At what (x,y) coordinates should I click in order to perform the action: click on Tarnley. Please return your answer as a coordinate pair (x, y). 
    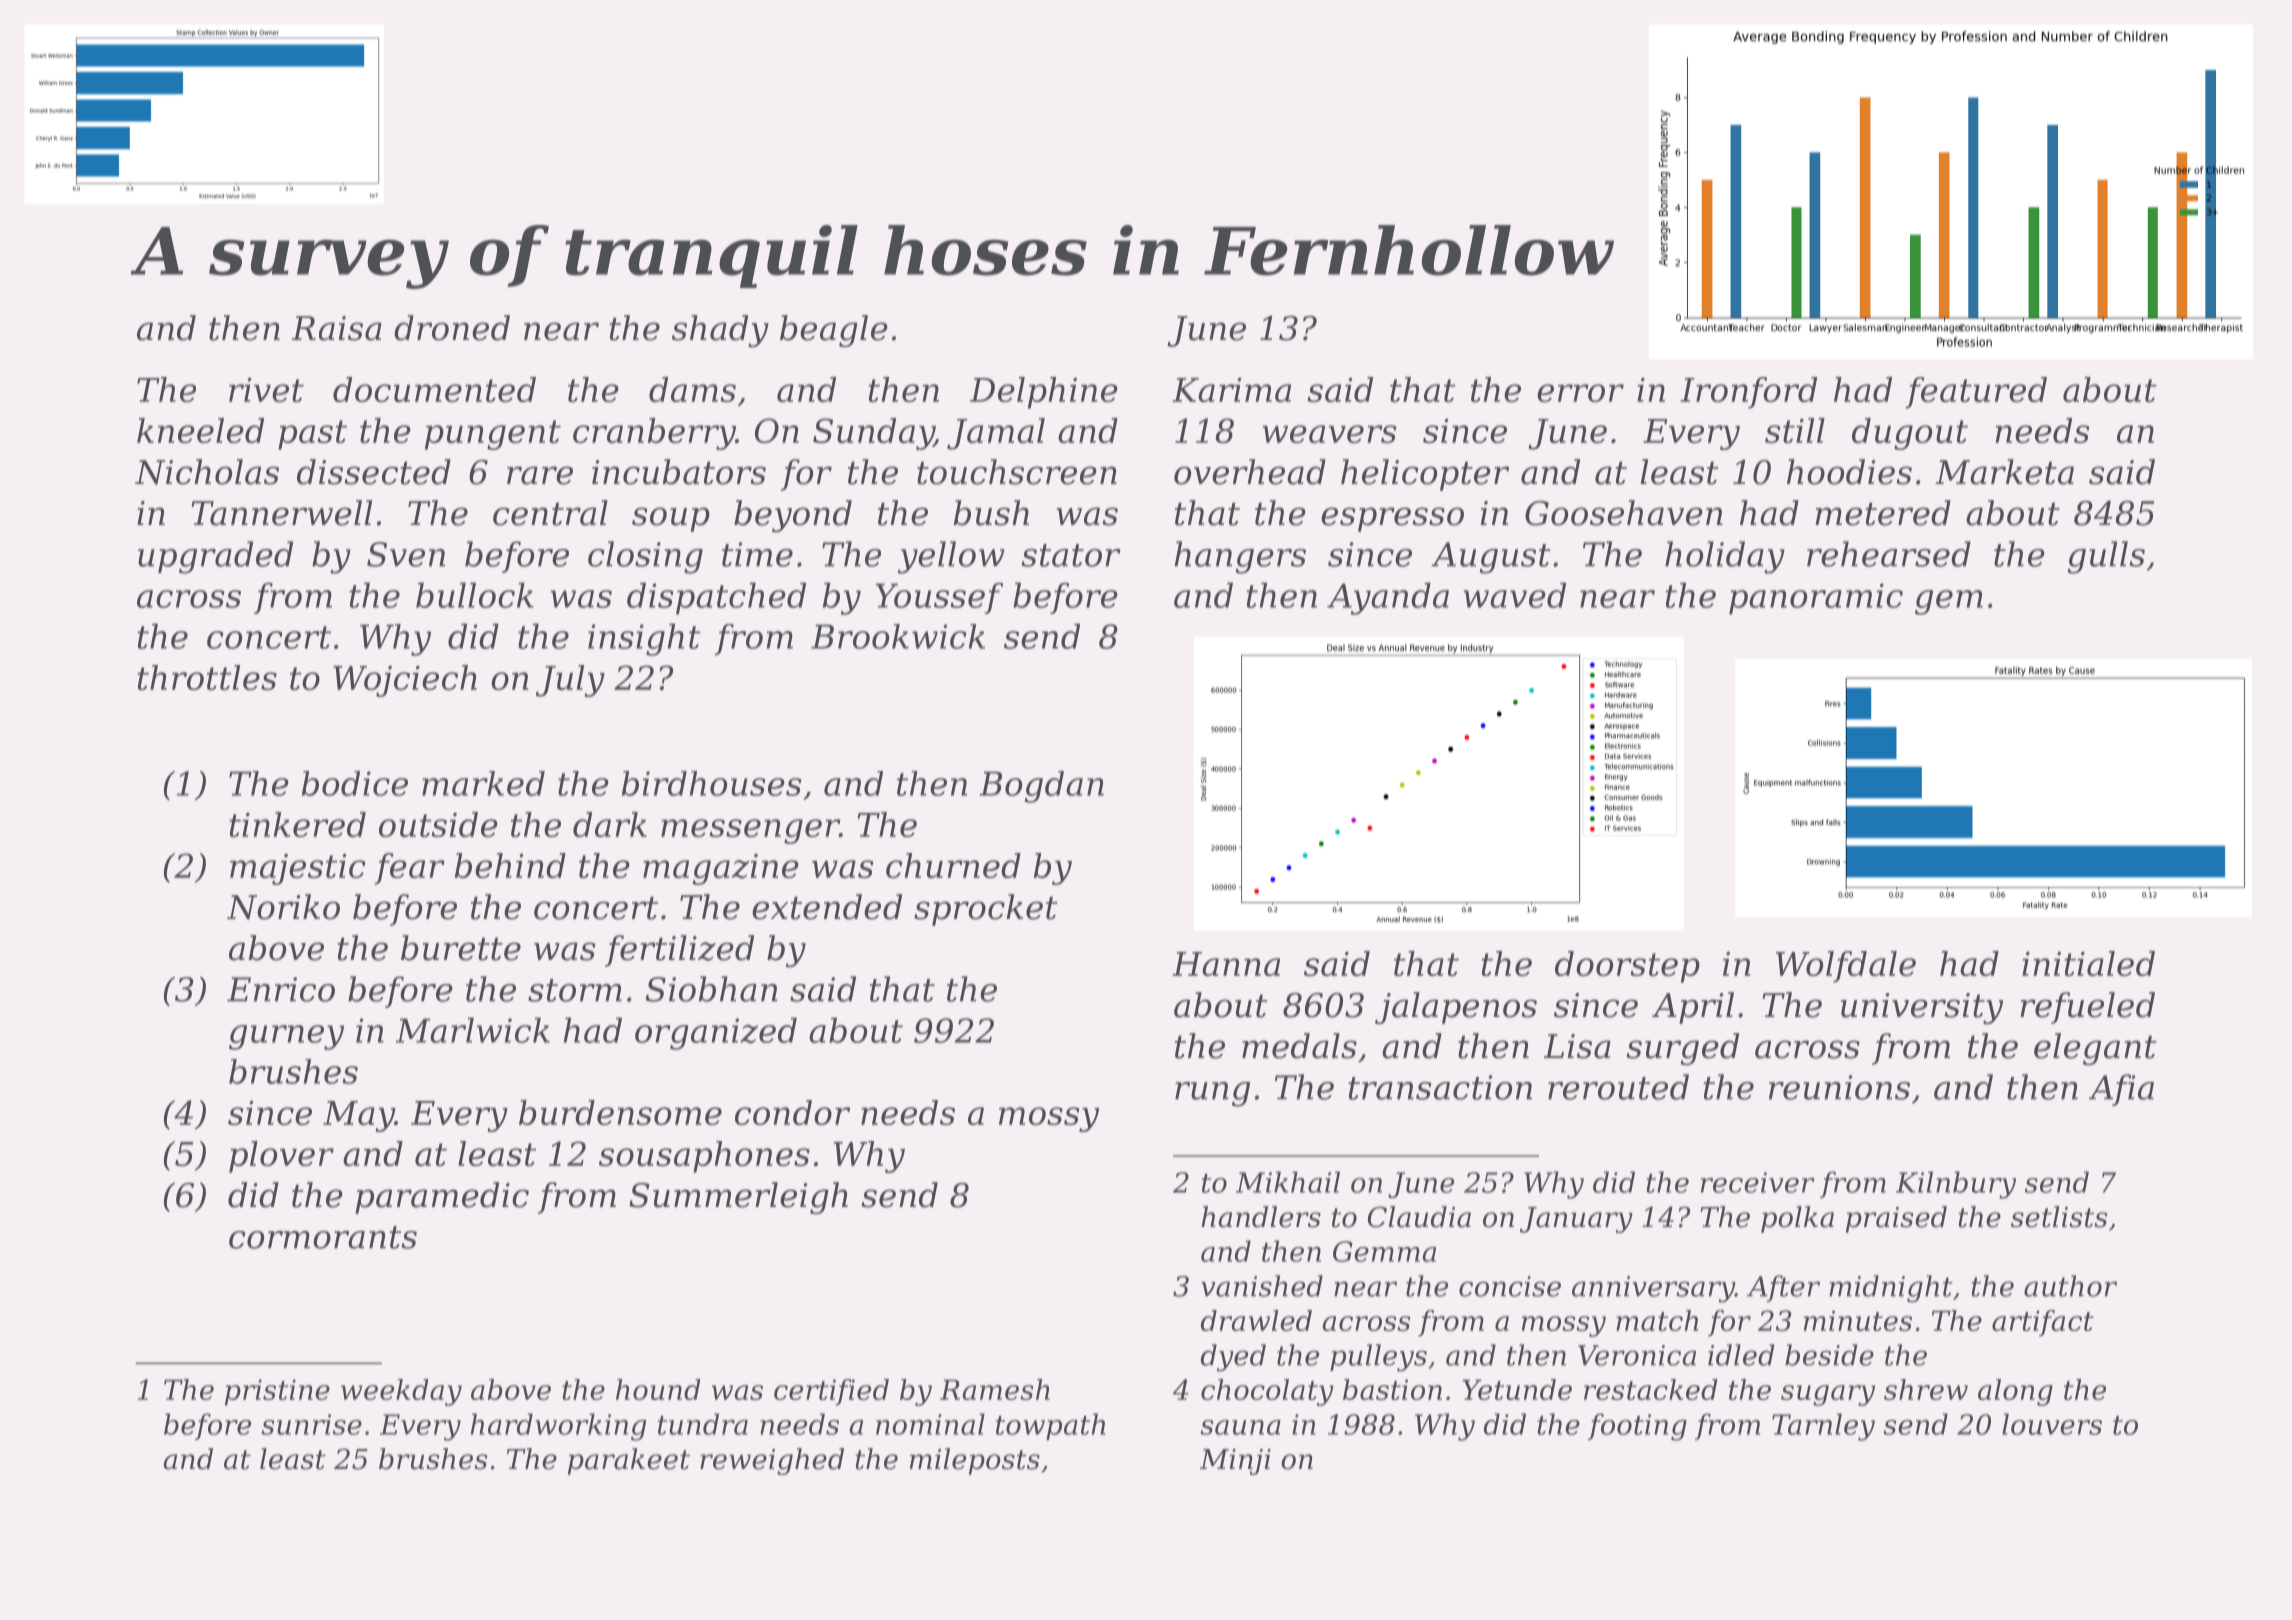
    Looking at the image, I should click on (1823, 1427).
